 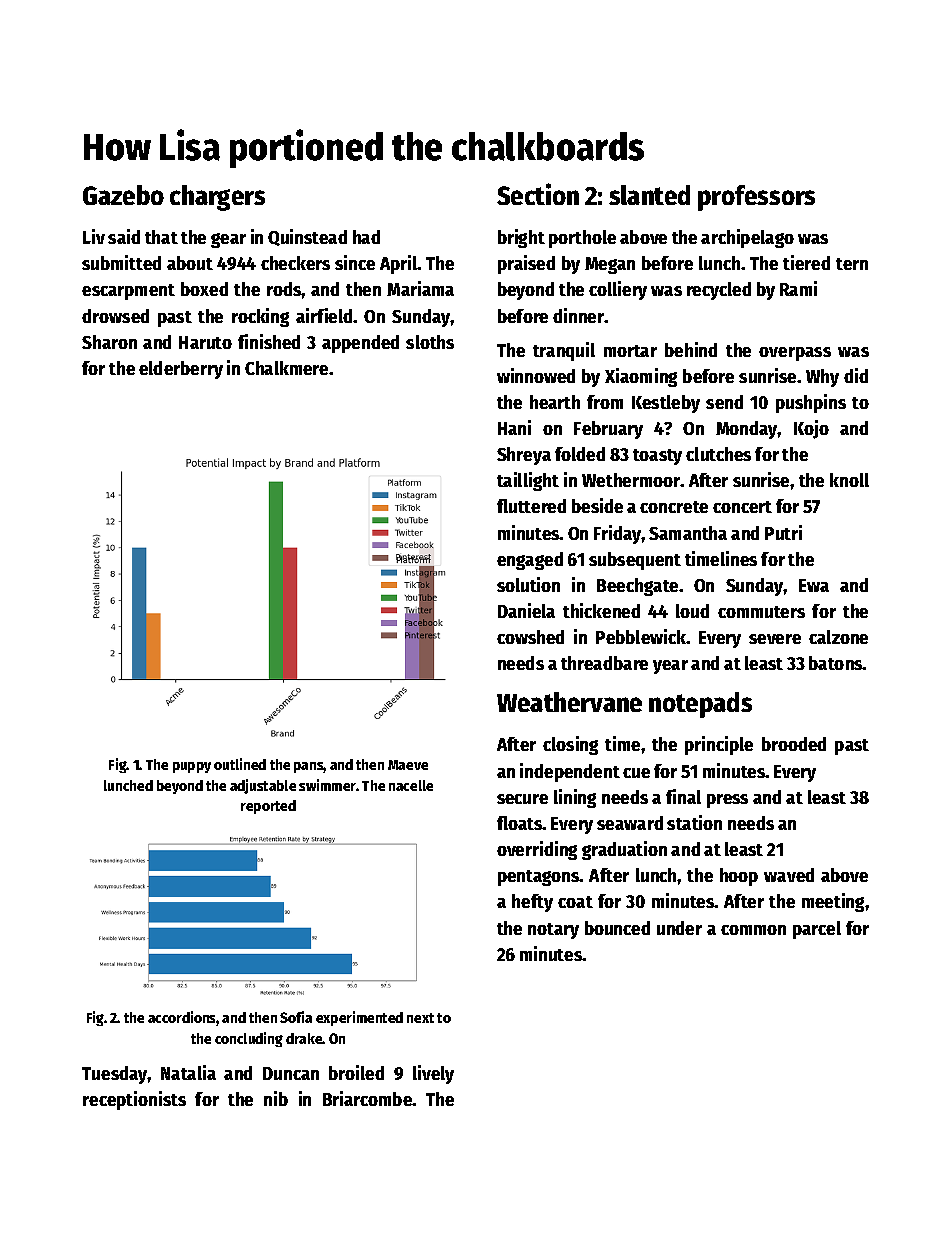 I want to click on behind, so click(x=691, y=349).
